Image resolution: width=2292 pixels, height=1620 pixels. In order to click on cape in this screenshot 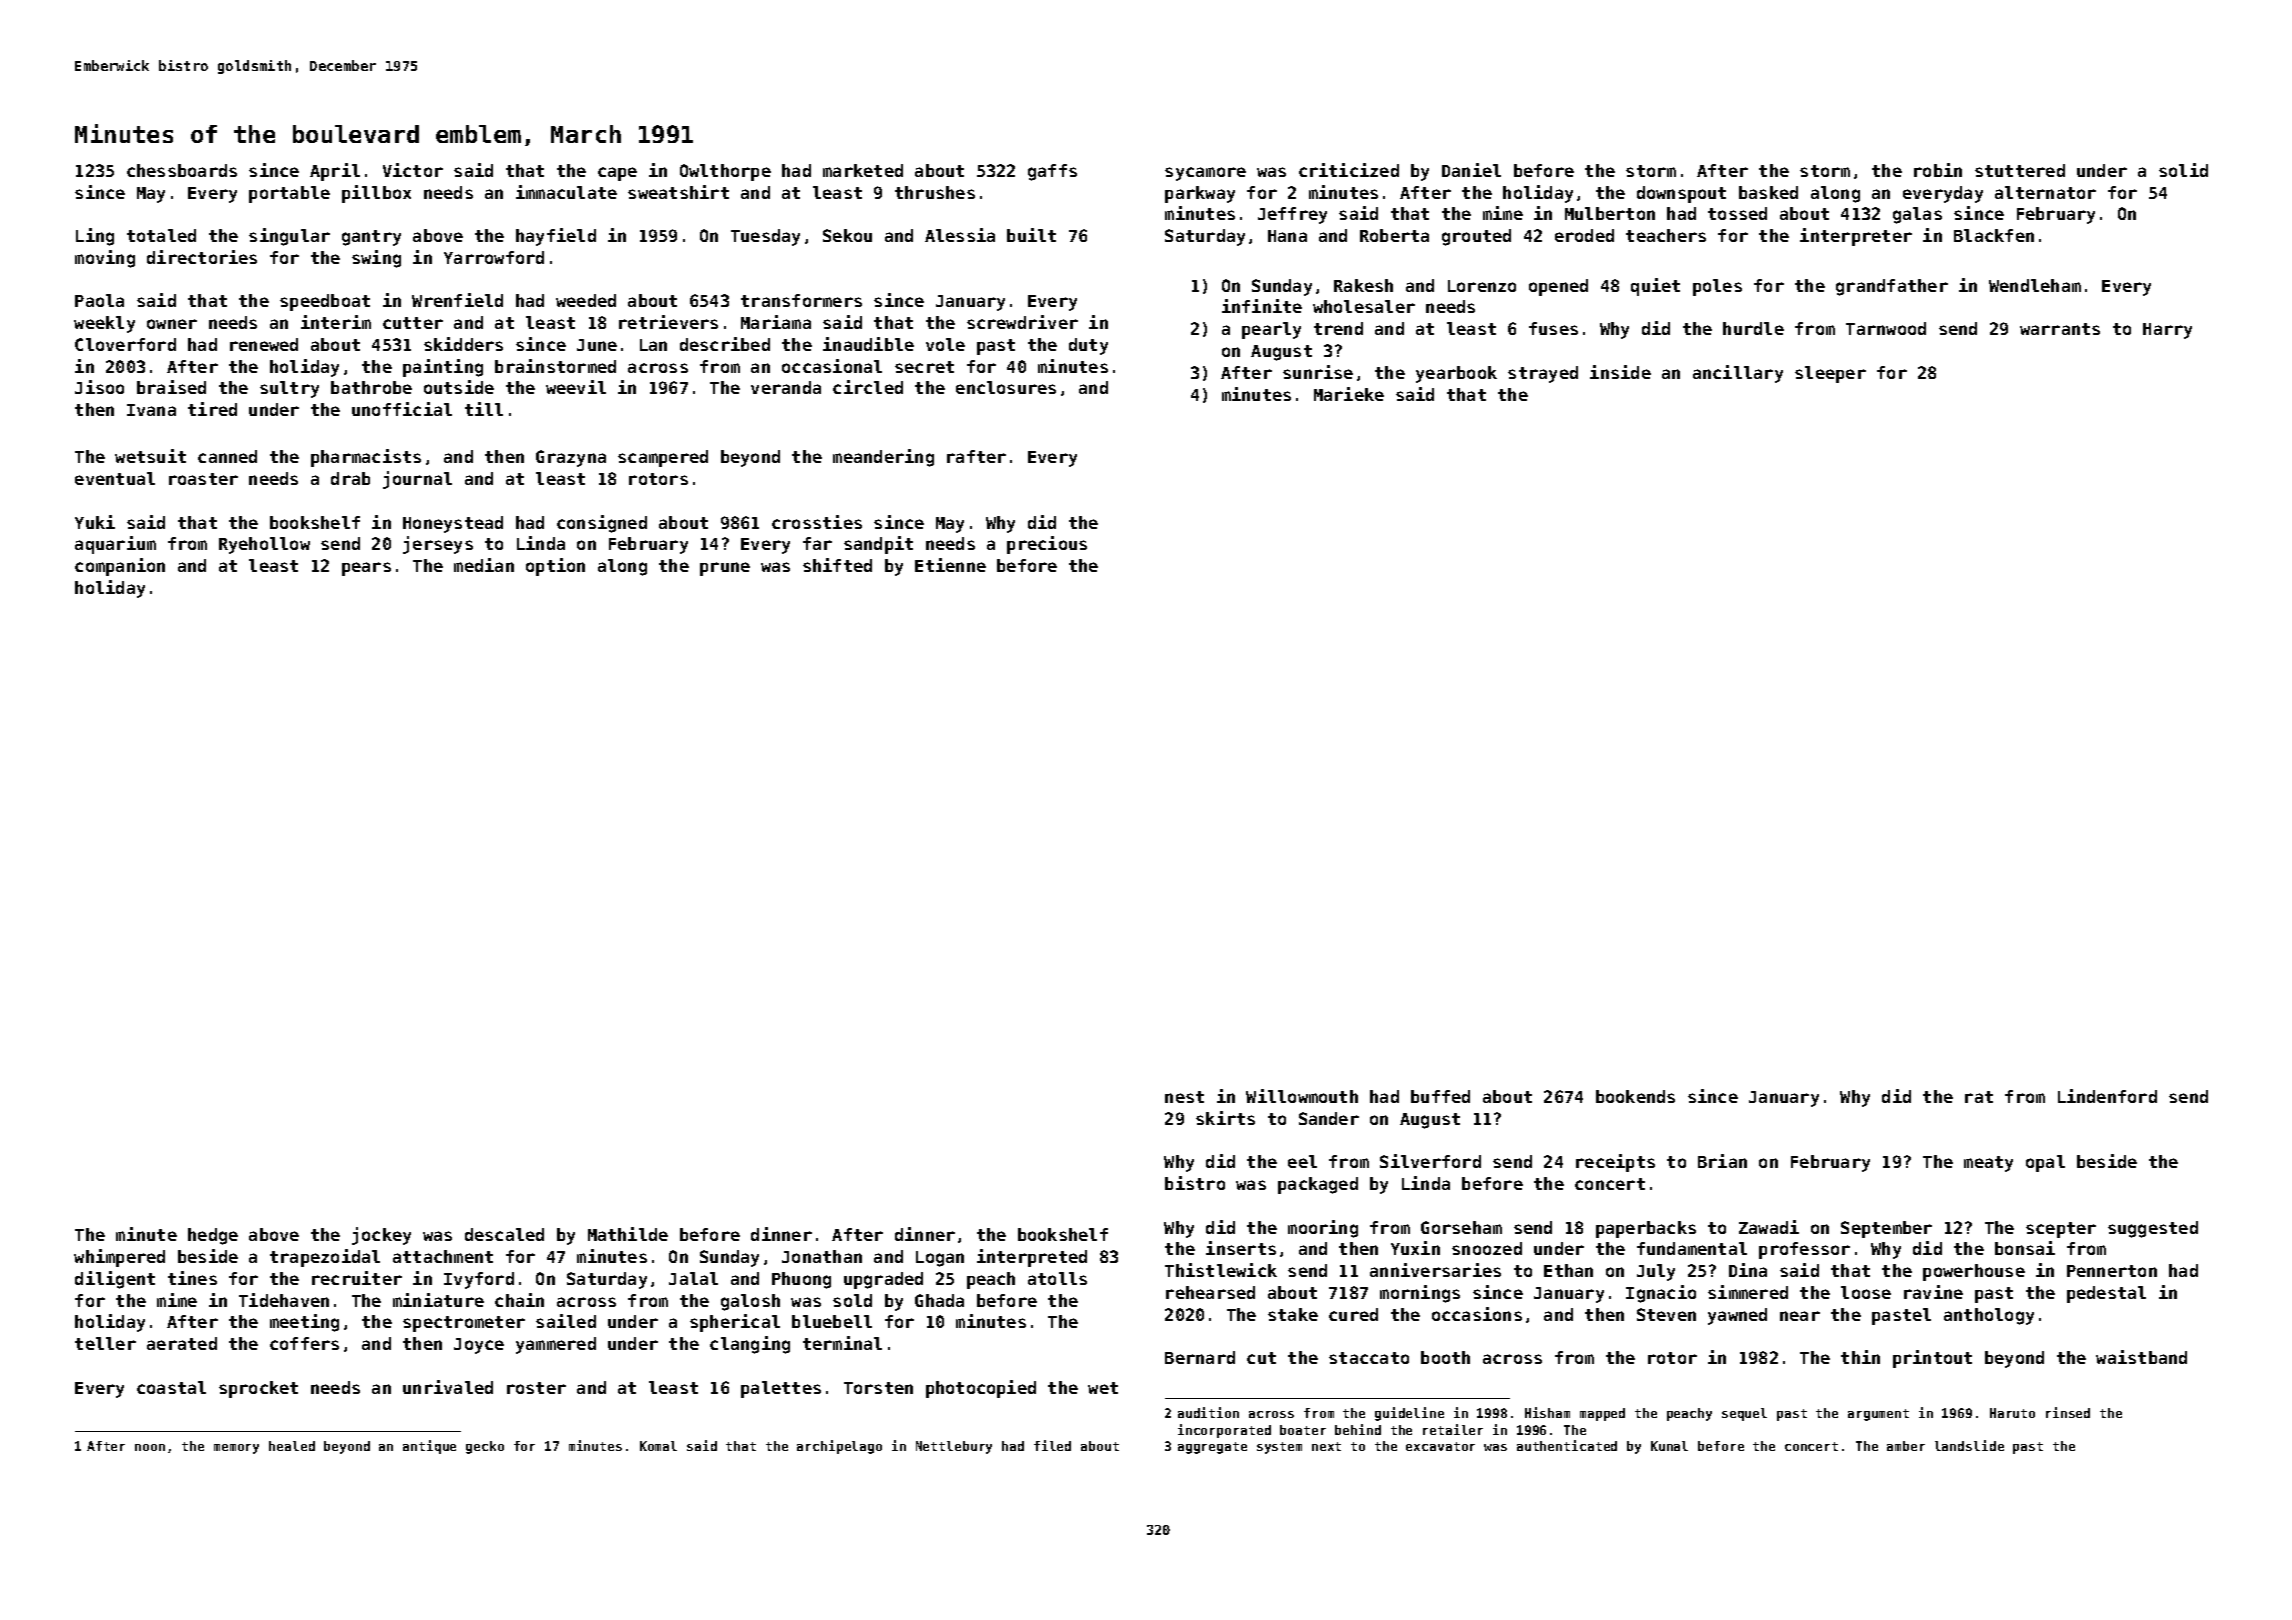, I will do `click(617, 174)`.
